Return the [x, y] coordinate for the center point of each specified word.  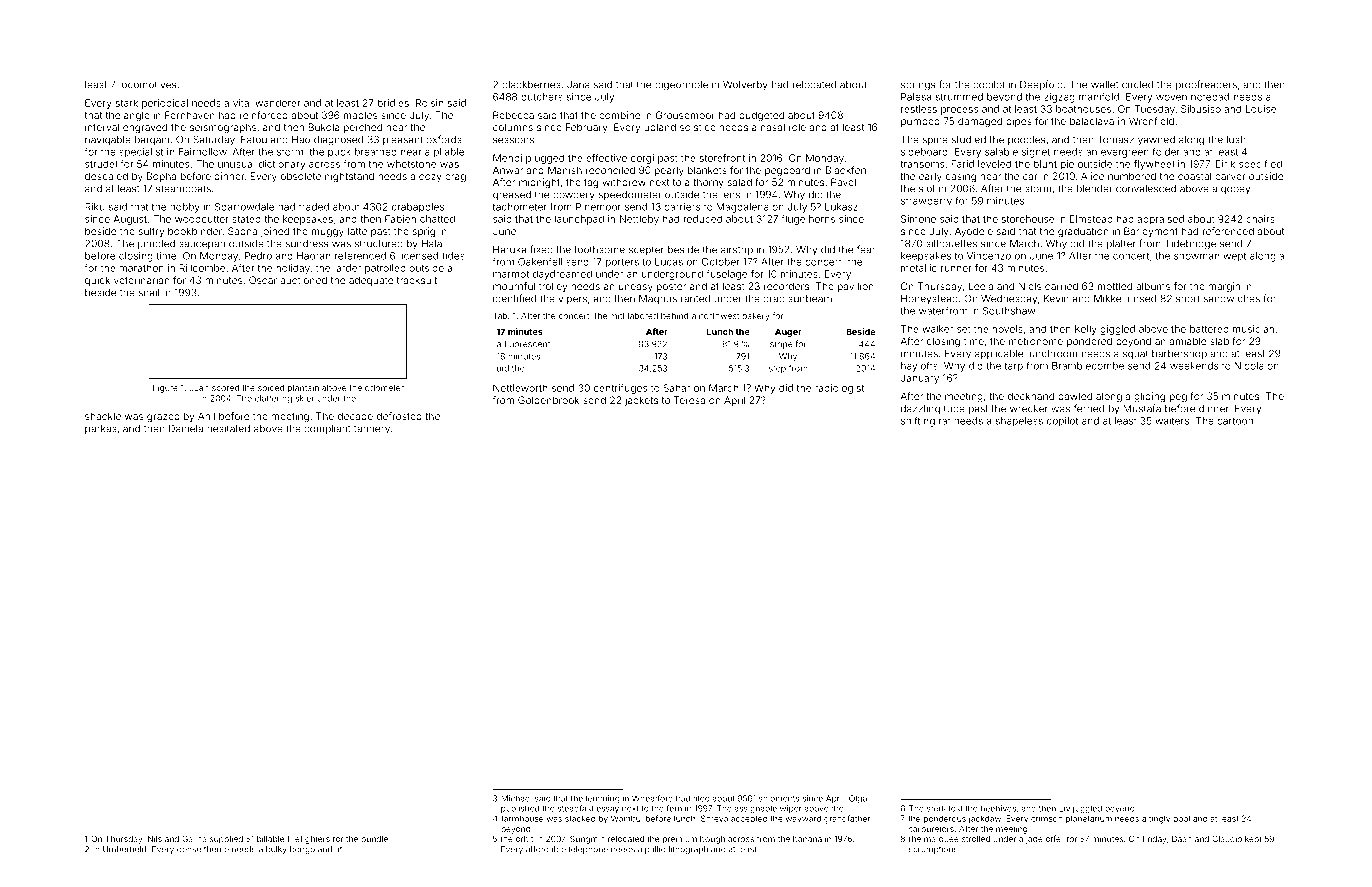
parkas [101, 429]
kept [1253, 839]
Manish [565, 170]
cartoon [1235, 421]
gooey [1235, 190]
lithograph [688, 850]
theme [216, 849]
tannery [372, 430]
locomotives [147, 85]
